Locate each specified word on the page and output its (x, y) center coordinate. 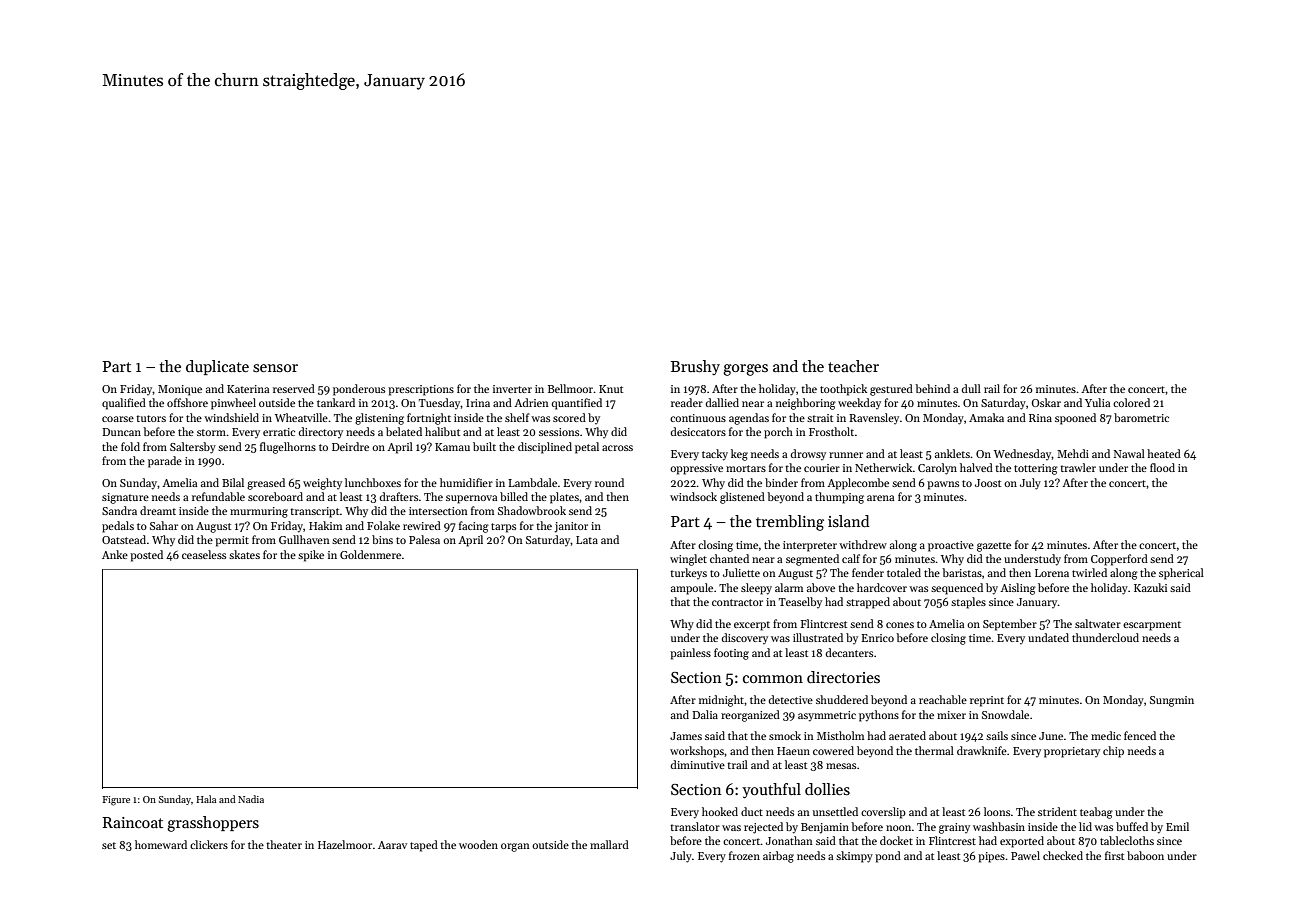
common (773, 679)
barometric (1141, 417)
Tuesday (440, 403)
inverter (512, 389)
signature (125, 498)
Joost (988, 483)
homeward (161, 844)
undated (1048, 637)
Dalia (705, 714)
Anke (115, 554)
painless (690, 654)
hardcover (882, 587)
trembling (790, 523)
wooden (478, 844)
